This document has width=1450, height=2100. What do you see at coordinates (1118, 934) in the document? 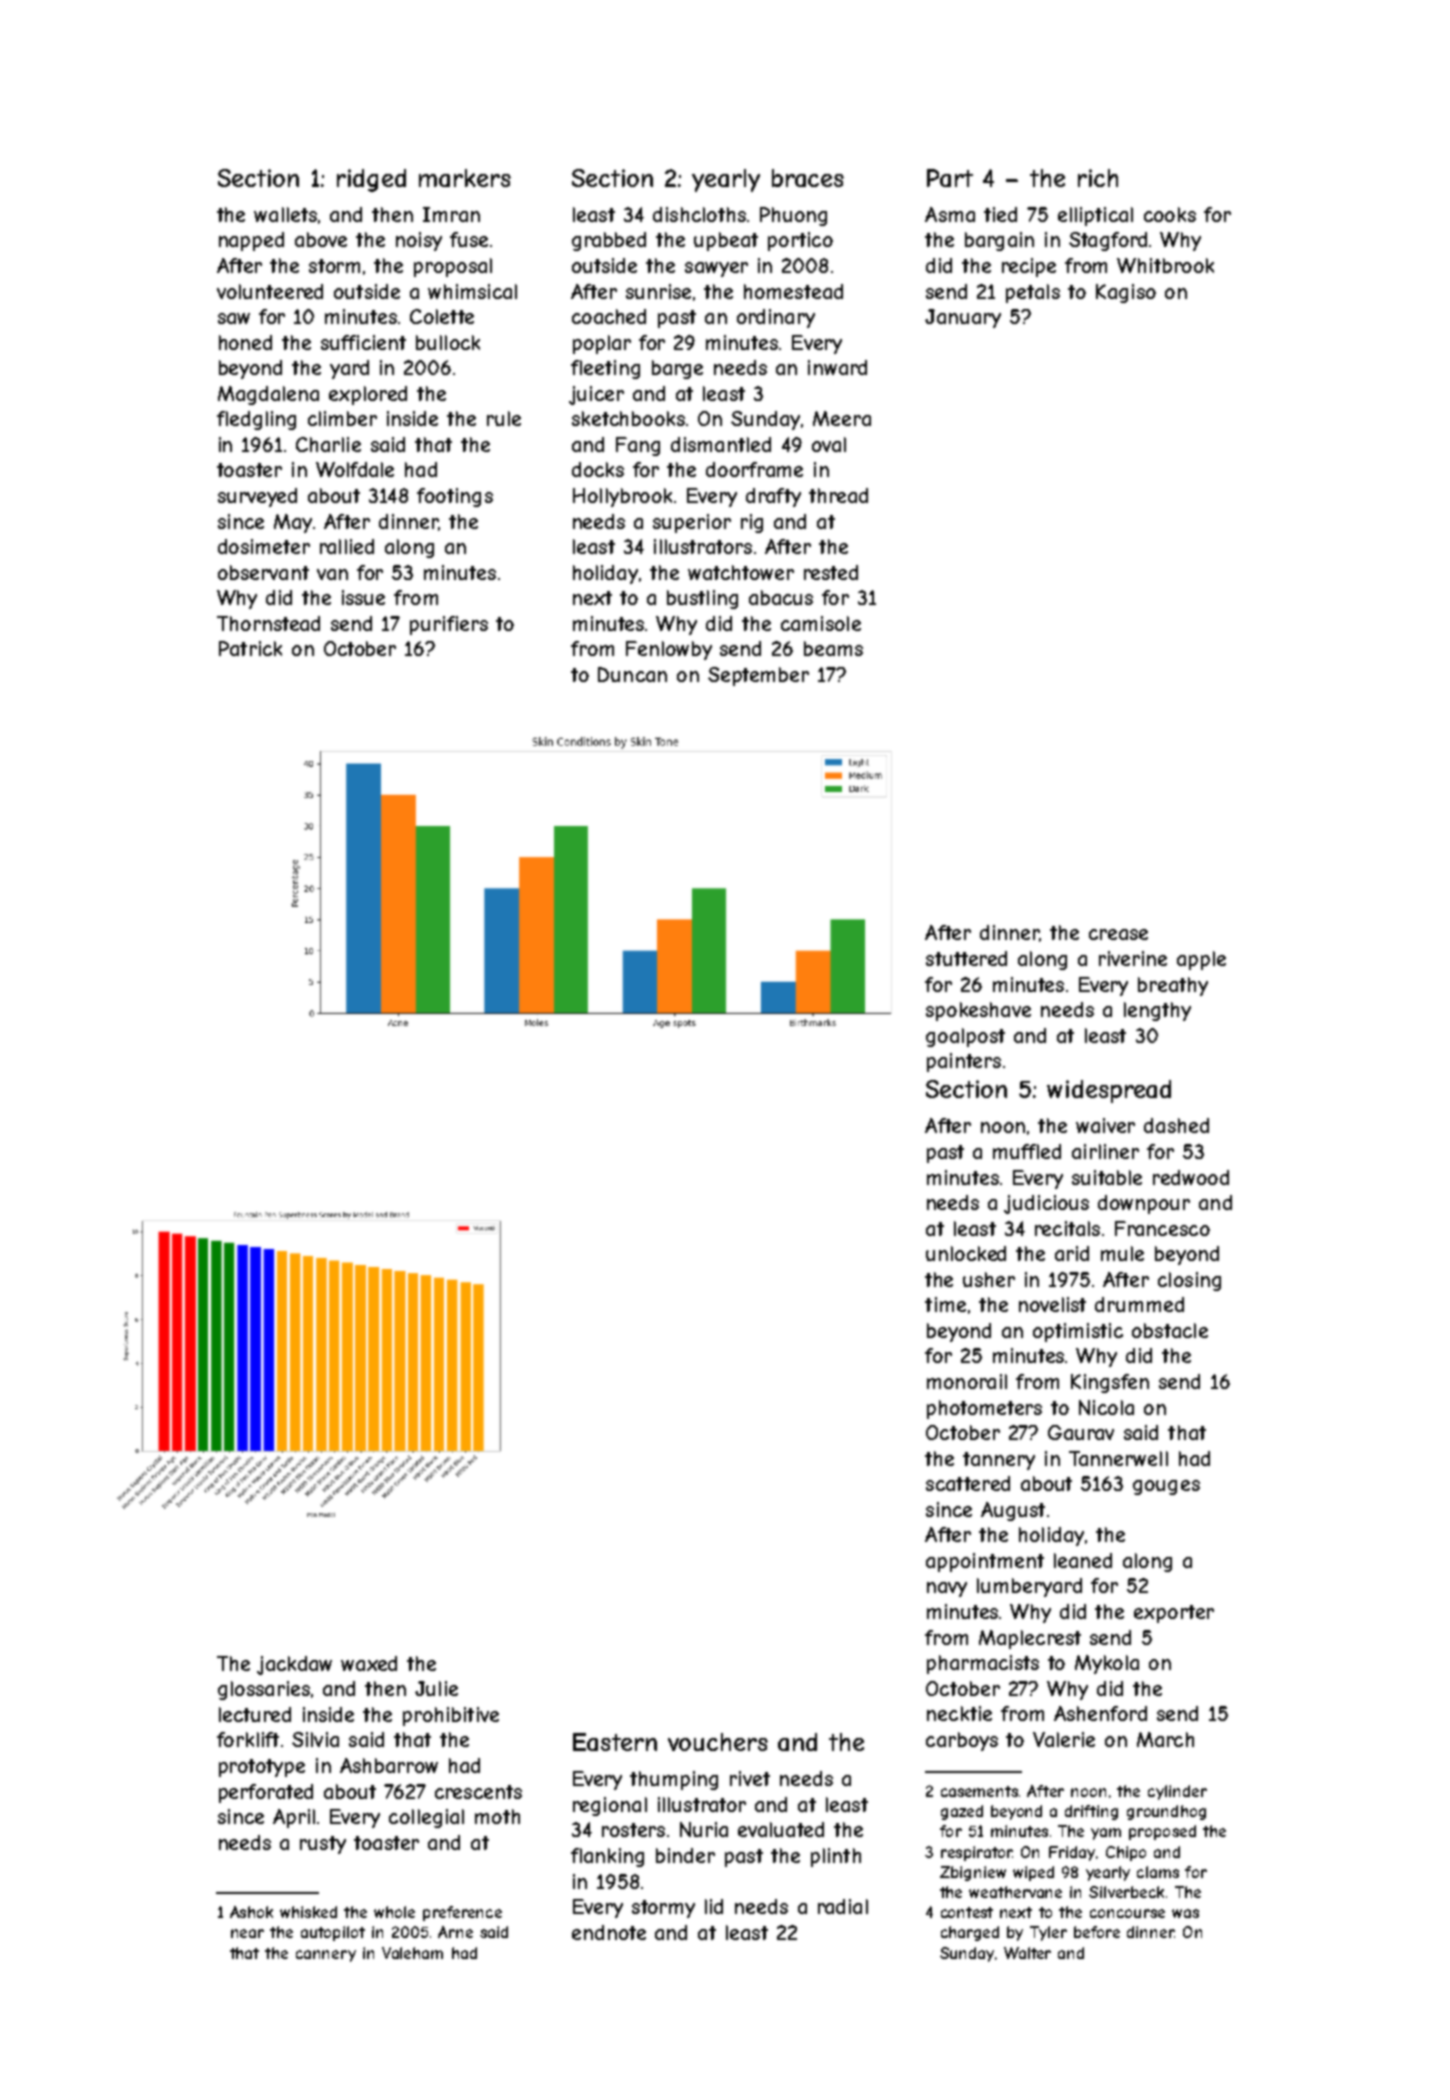
I see `crease` at bounding box center [1118, 934].
